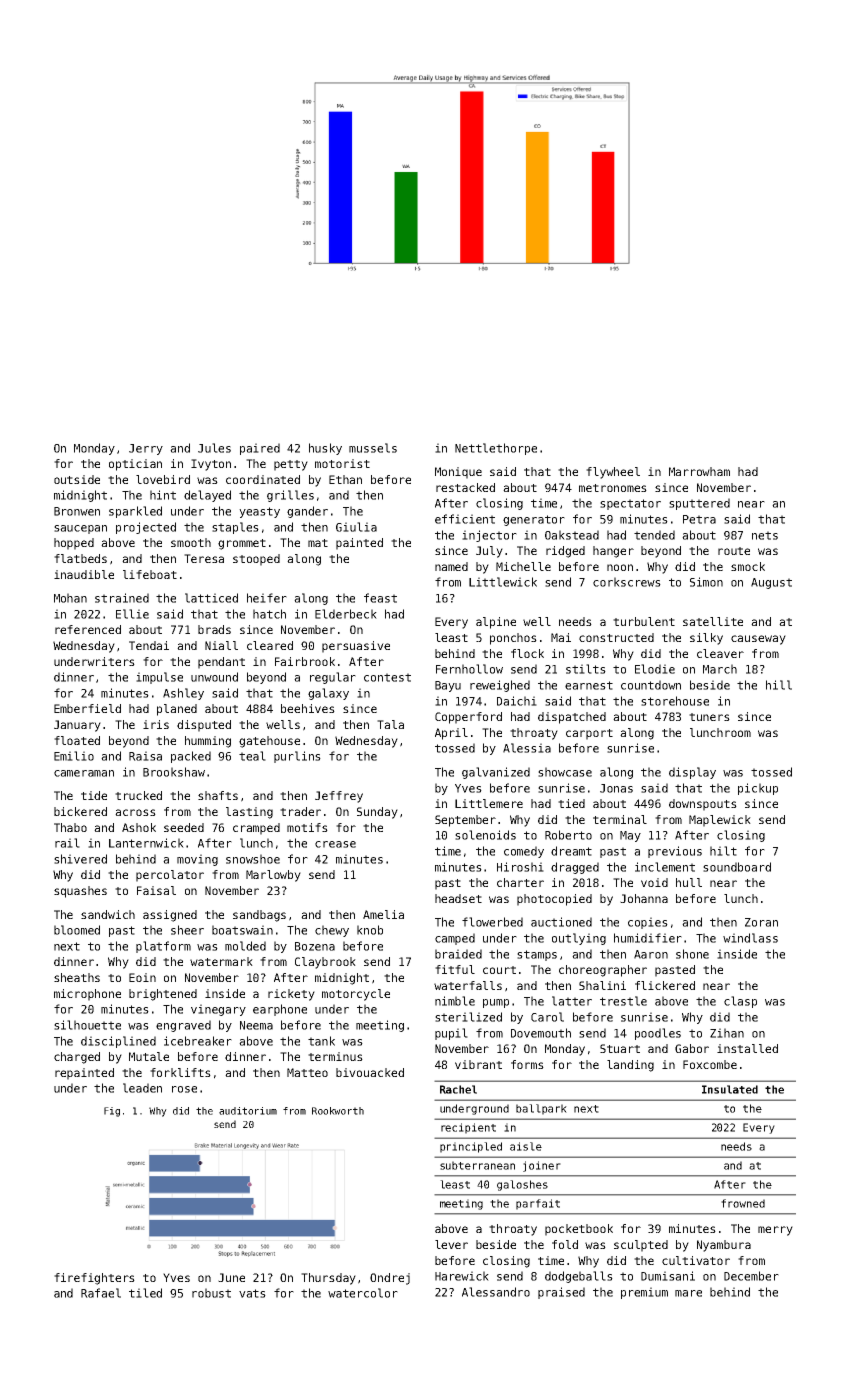  Describe the element at coordinates (496, 1003) in the image. I see `pump` at that location.
